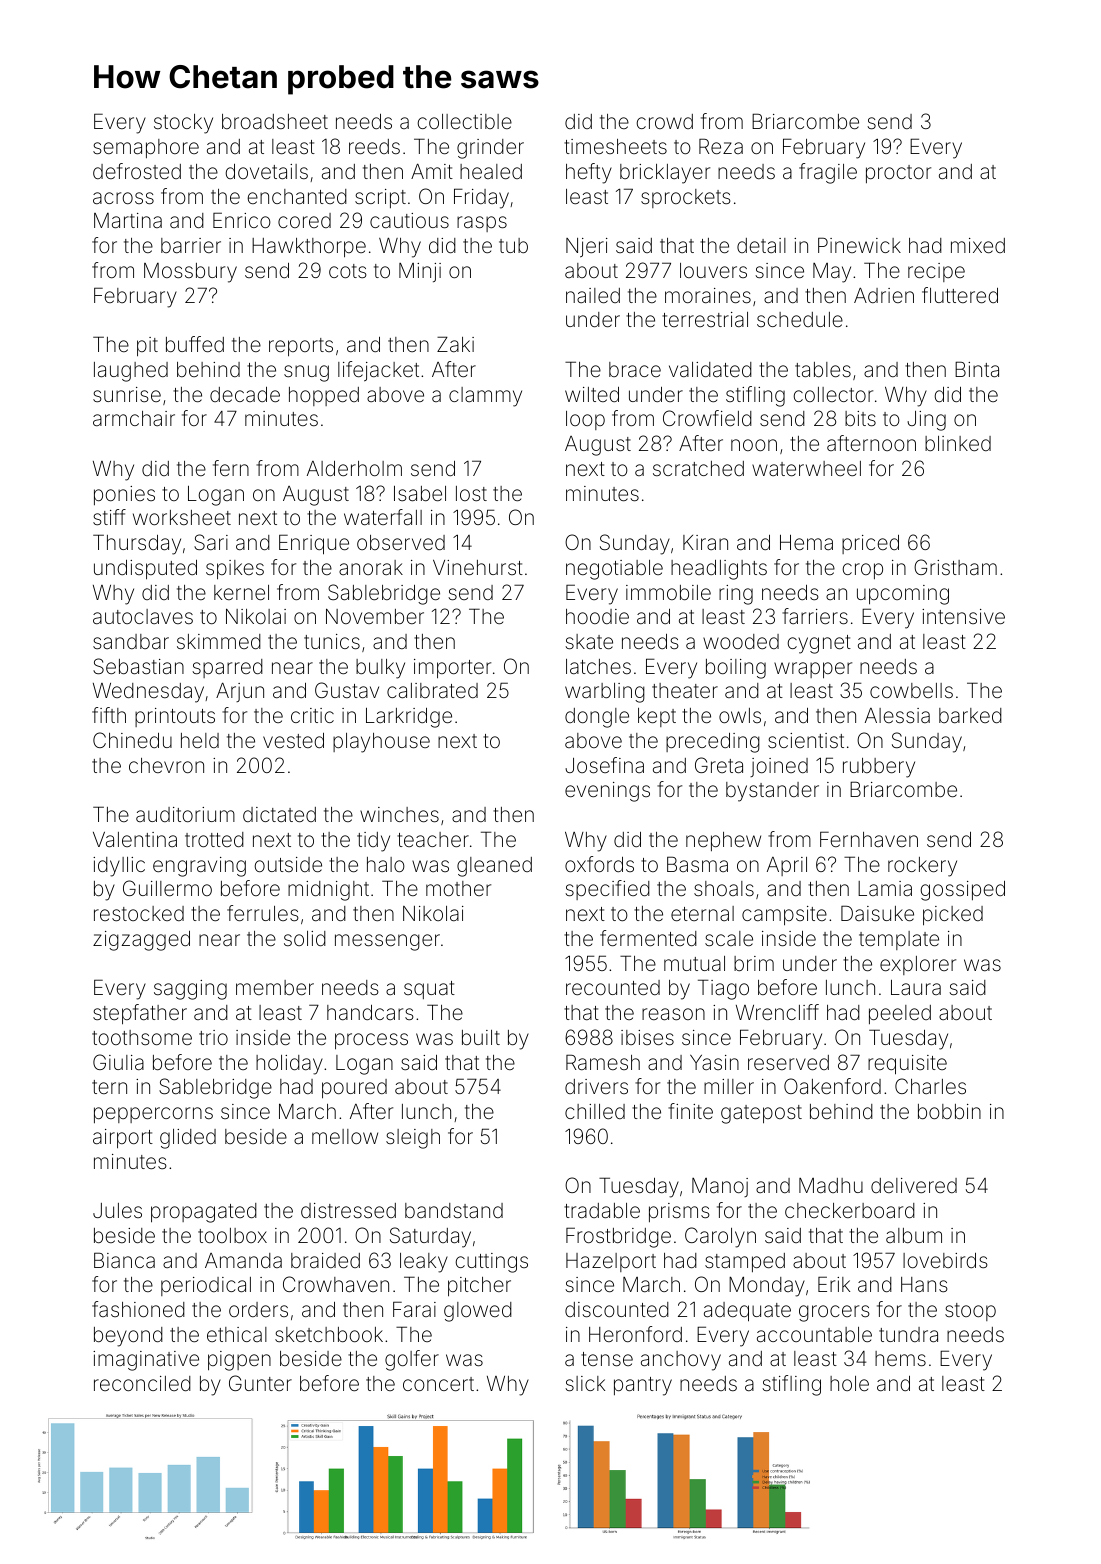  Describe the element at coordinates (494, 867) in the image. I see `gleaned` at that location.
